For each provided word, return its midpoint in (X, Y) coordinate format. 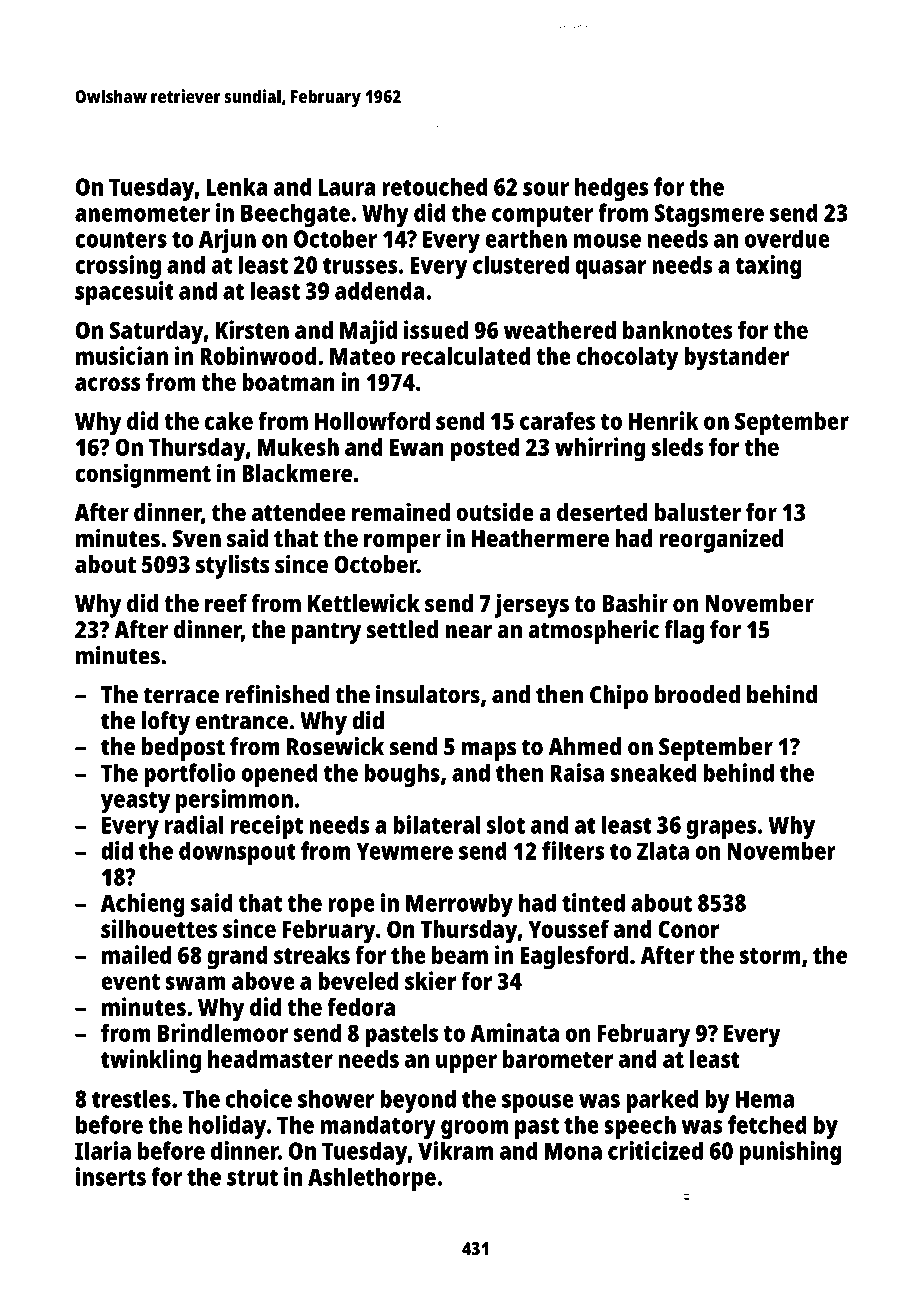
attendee (299, 512)
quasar (610, 269)
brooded (697, 694)
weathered (560, 330)
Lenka (237, 186)
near (468, 632)
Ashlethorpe (372, 1179)
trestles (131, 1098)
